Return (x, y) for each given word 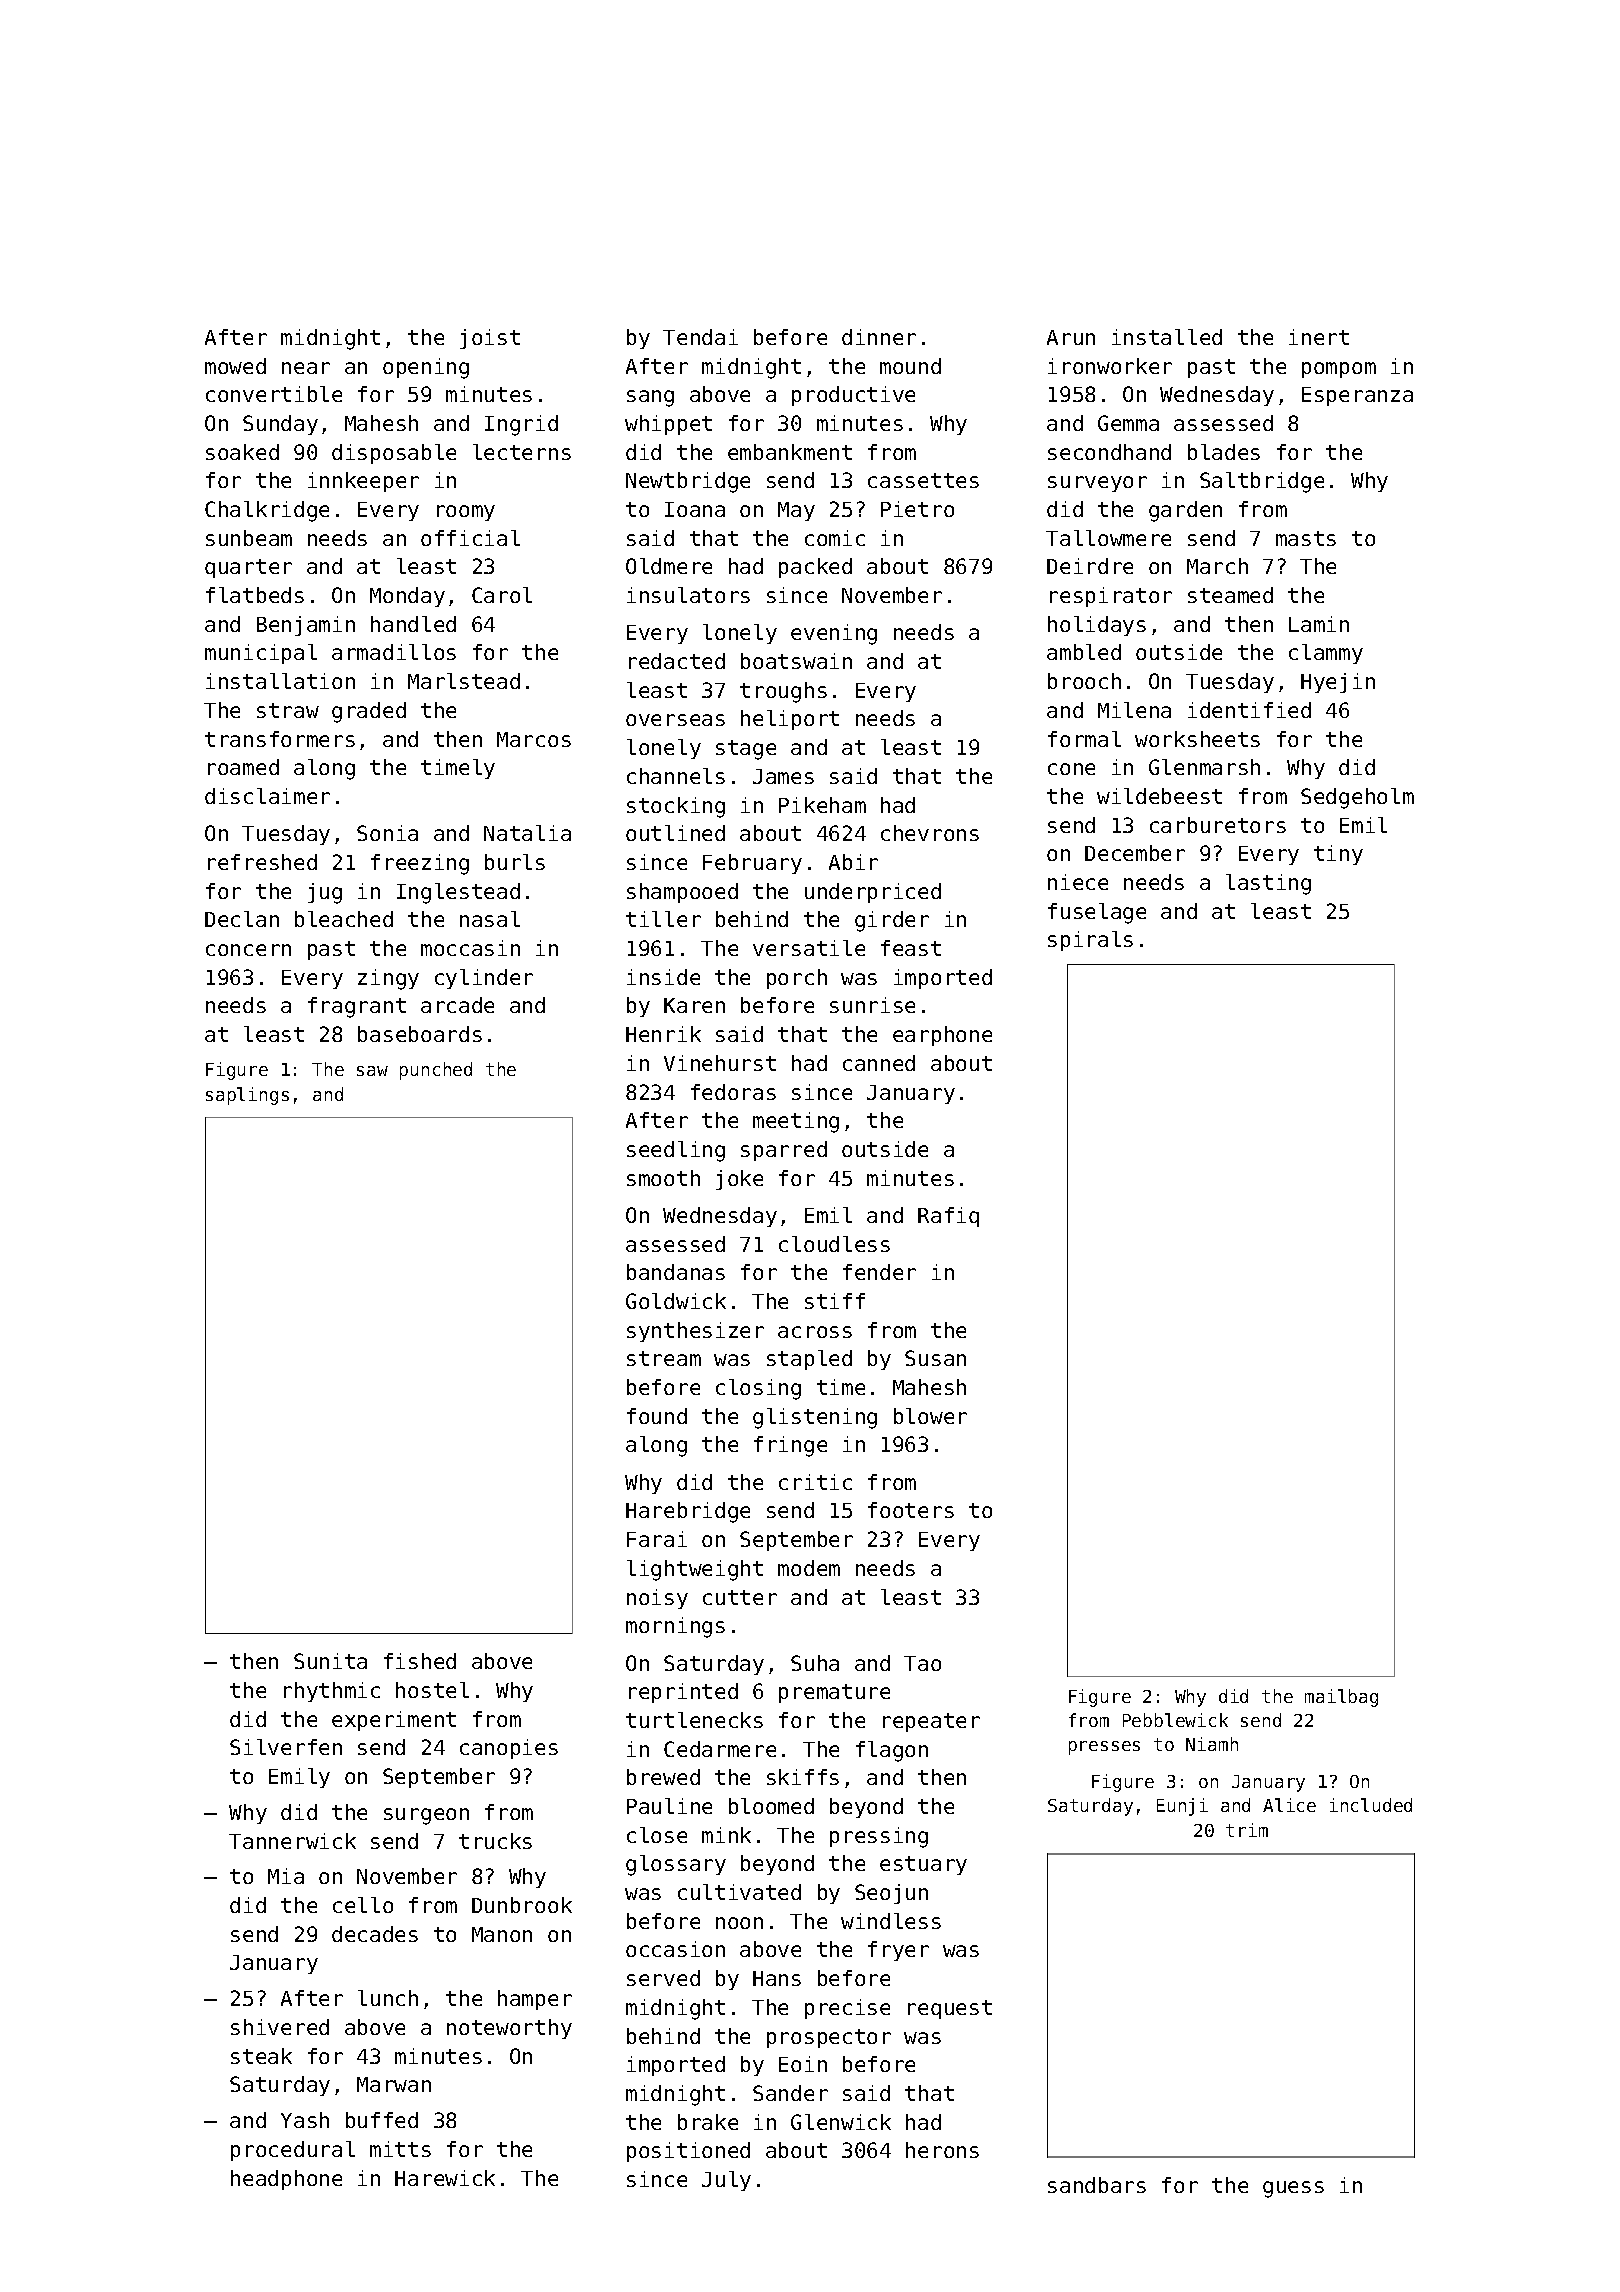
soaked (242, 452)
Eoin (803, 2064)
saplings (247, 1096)
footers (911, 1510)
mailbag (1341, 1698)
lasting (1268, 884)
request (950, 2009)
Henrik (663, 1034)
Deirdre (1090, 566)
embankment (790, 452)
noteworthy (509, 2029)
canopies (509, 1749)
